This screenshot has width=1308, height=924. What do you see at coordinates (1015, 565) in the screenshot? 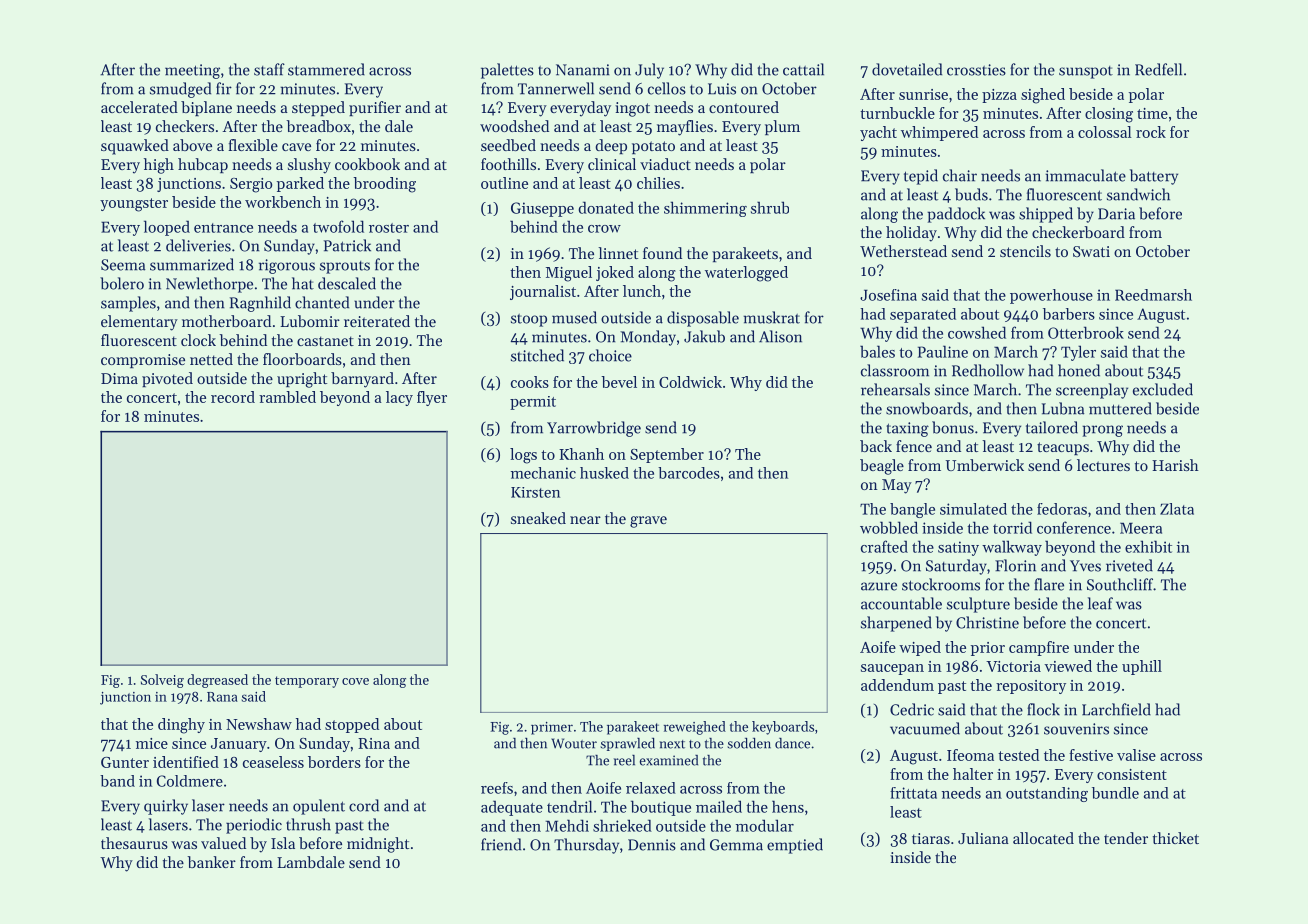
I see `Florin` at bounding box center [1015, 565].
